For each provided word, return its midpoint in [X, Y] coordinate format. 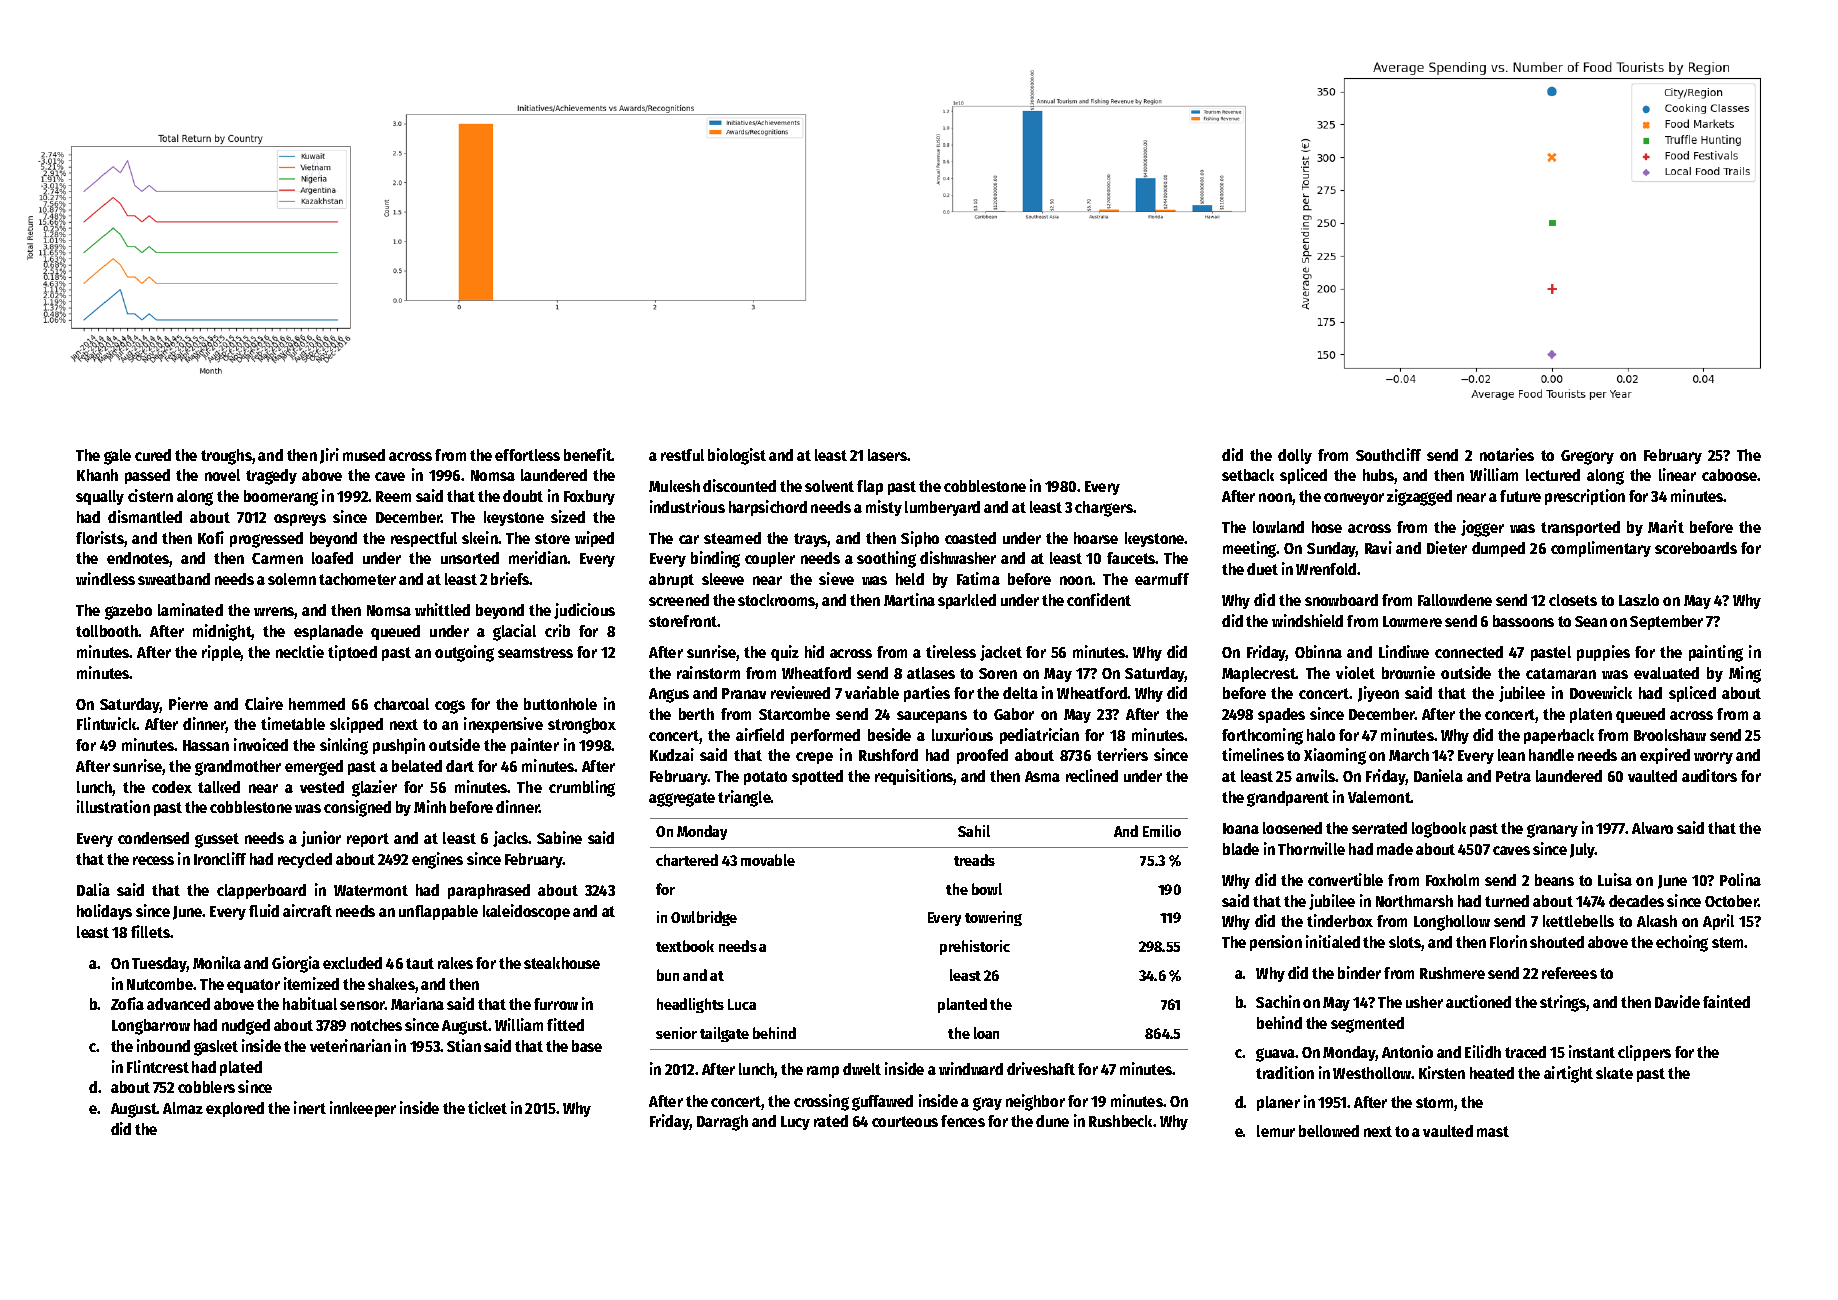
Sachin [1278, 1001]
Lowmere [1412, 621]
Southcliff [1388, 454]
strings [1563, 1003]
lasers [888, 455]
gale [117, 457]
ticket [487, 1107]
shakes [391, 984]
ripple [221, 653]
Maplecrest [1259, 674]
